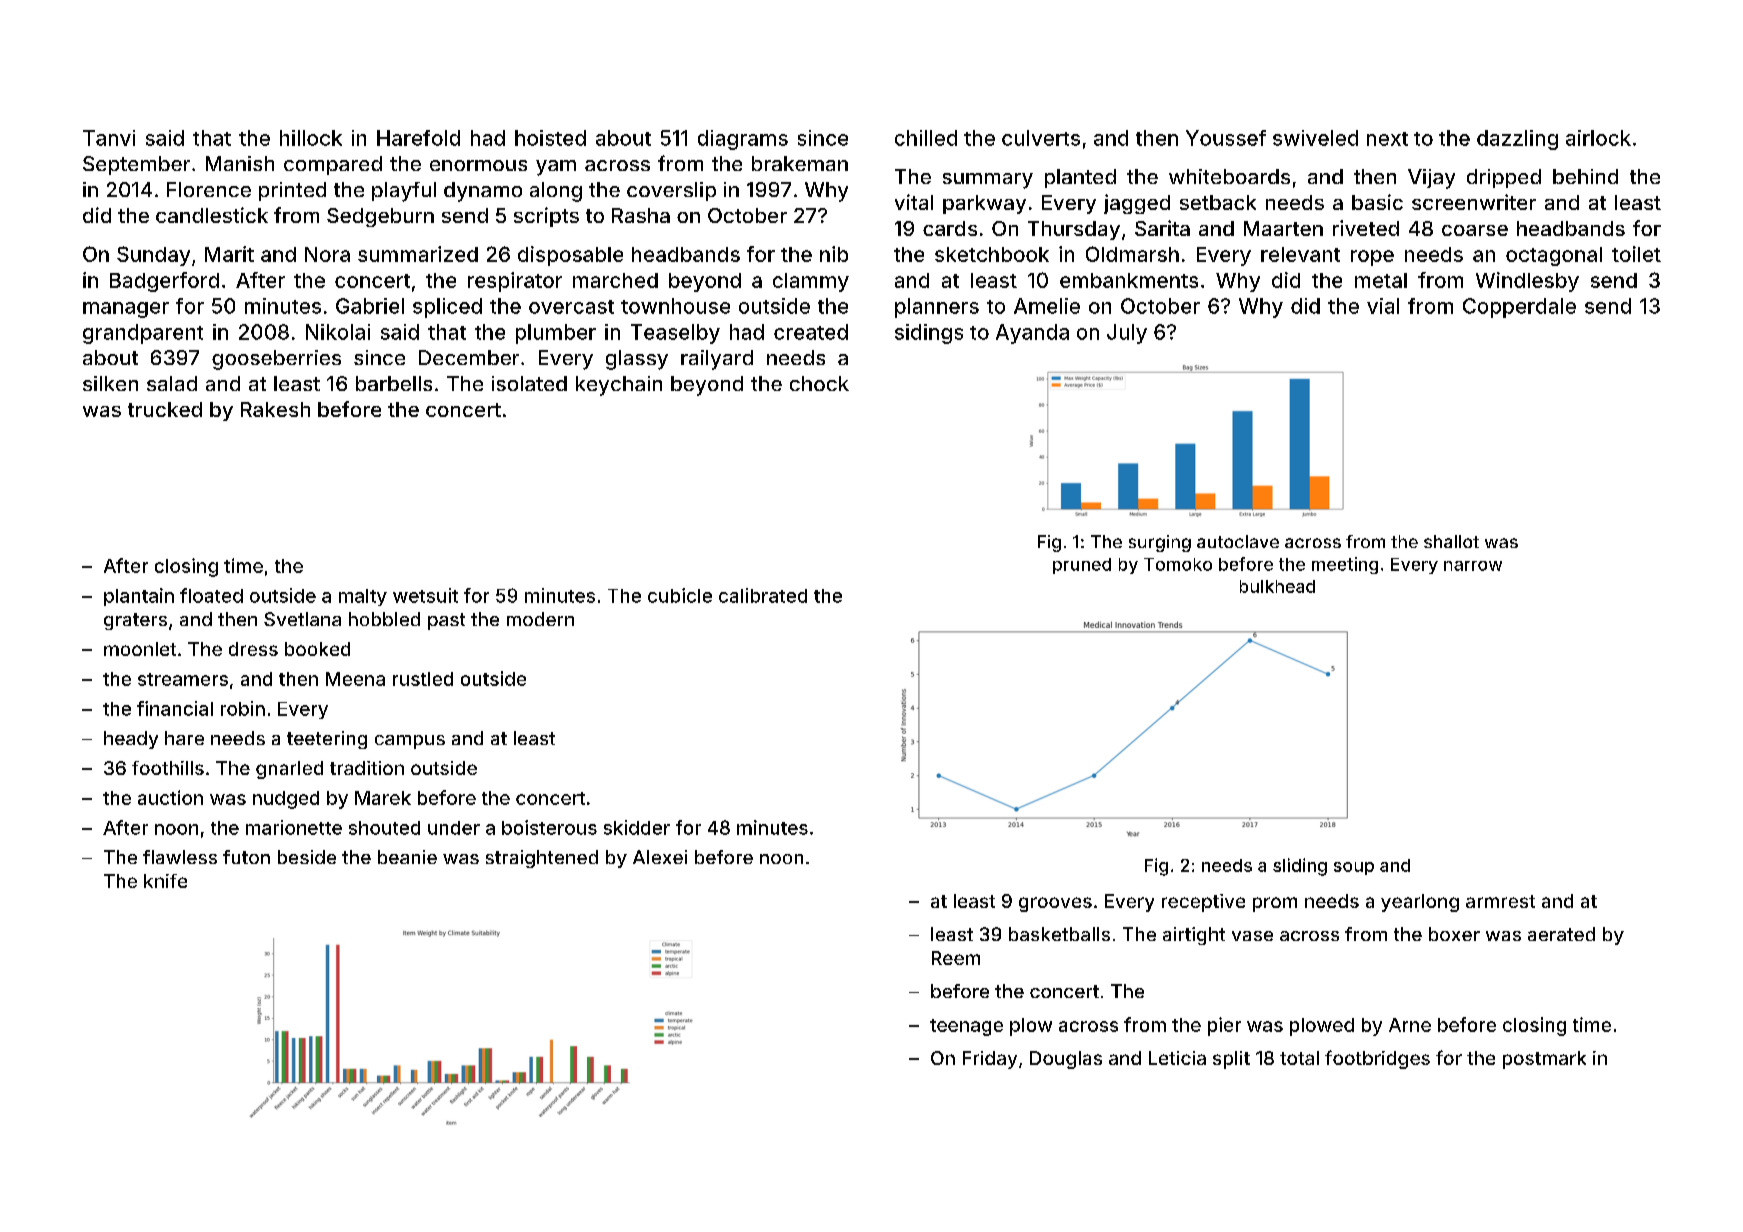 This screenshot has height=1232, width=1743. I want to click on moonlet, so click(140, 649).
